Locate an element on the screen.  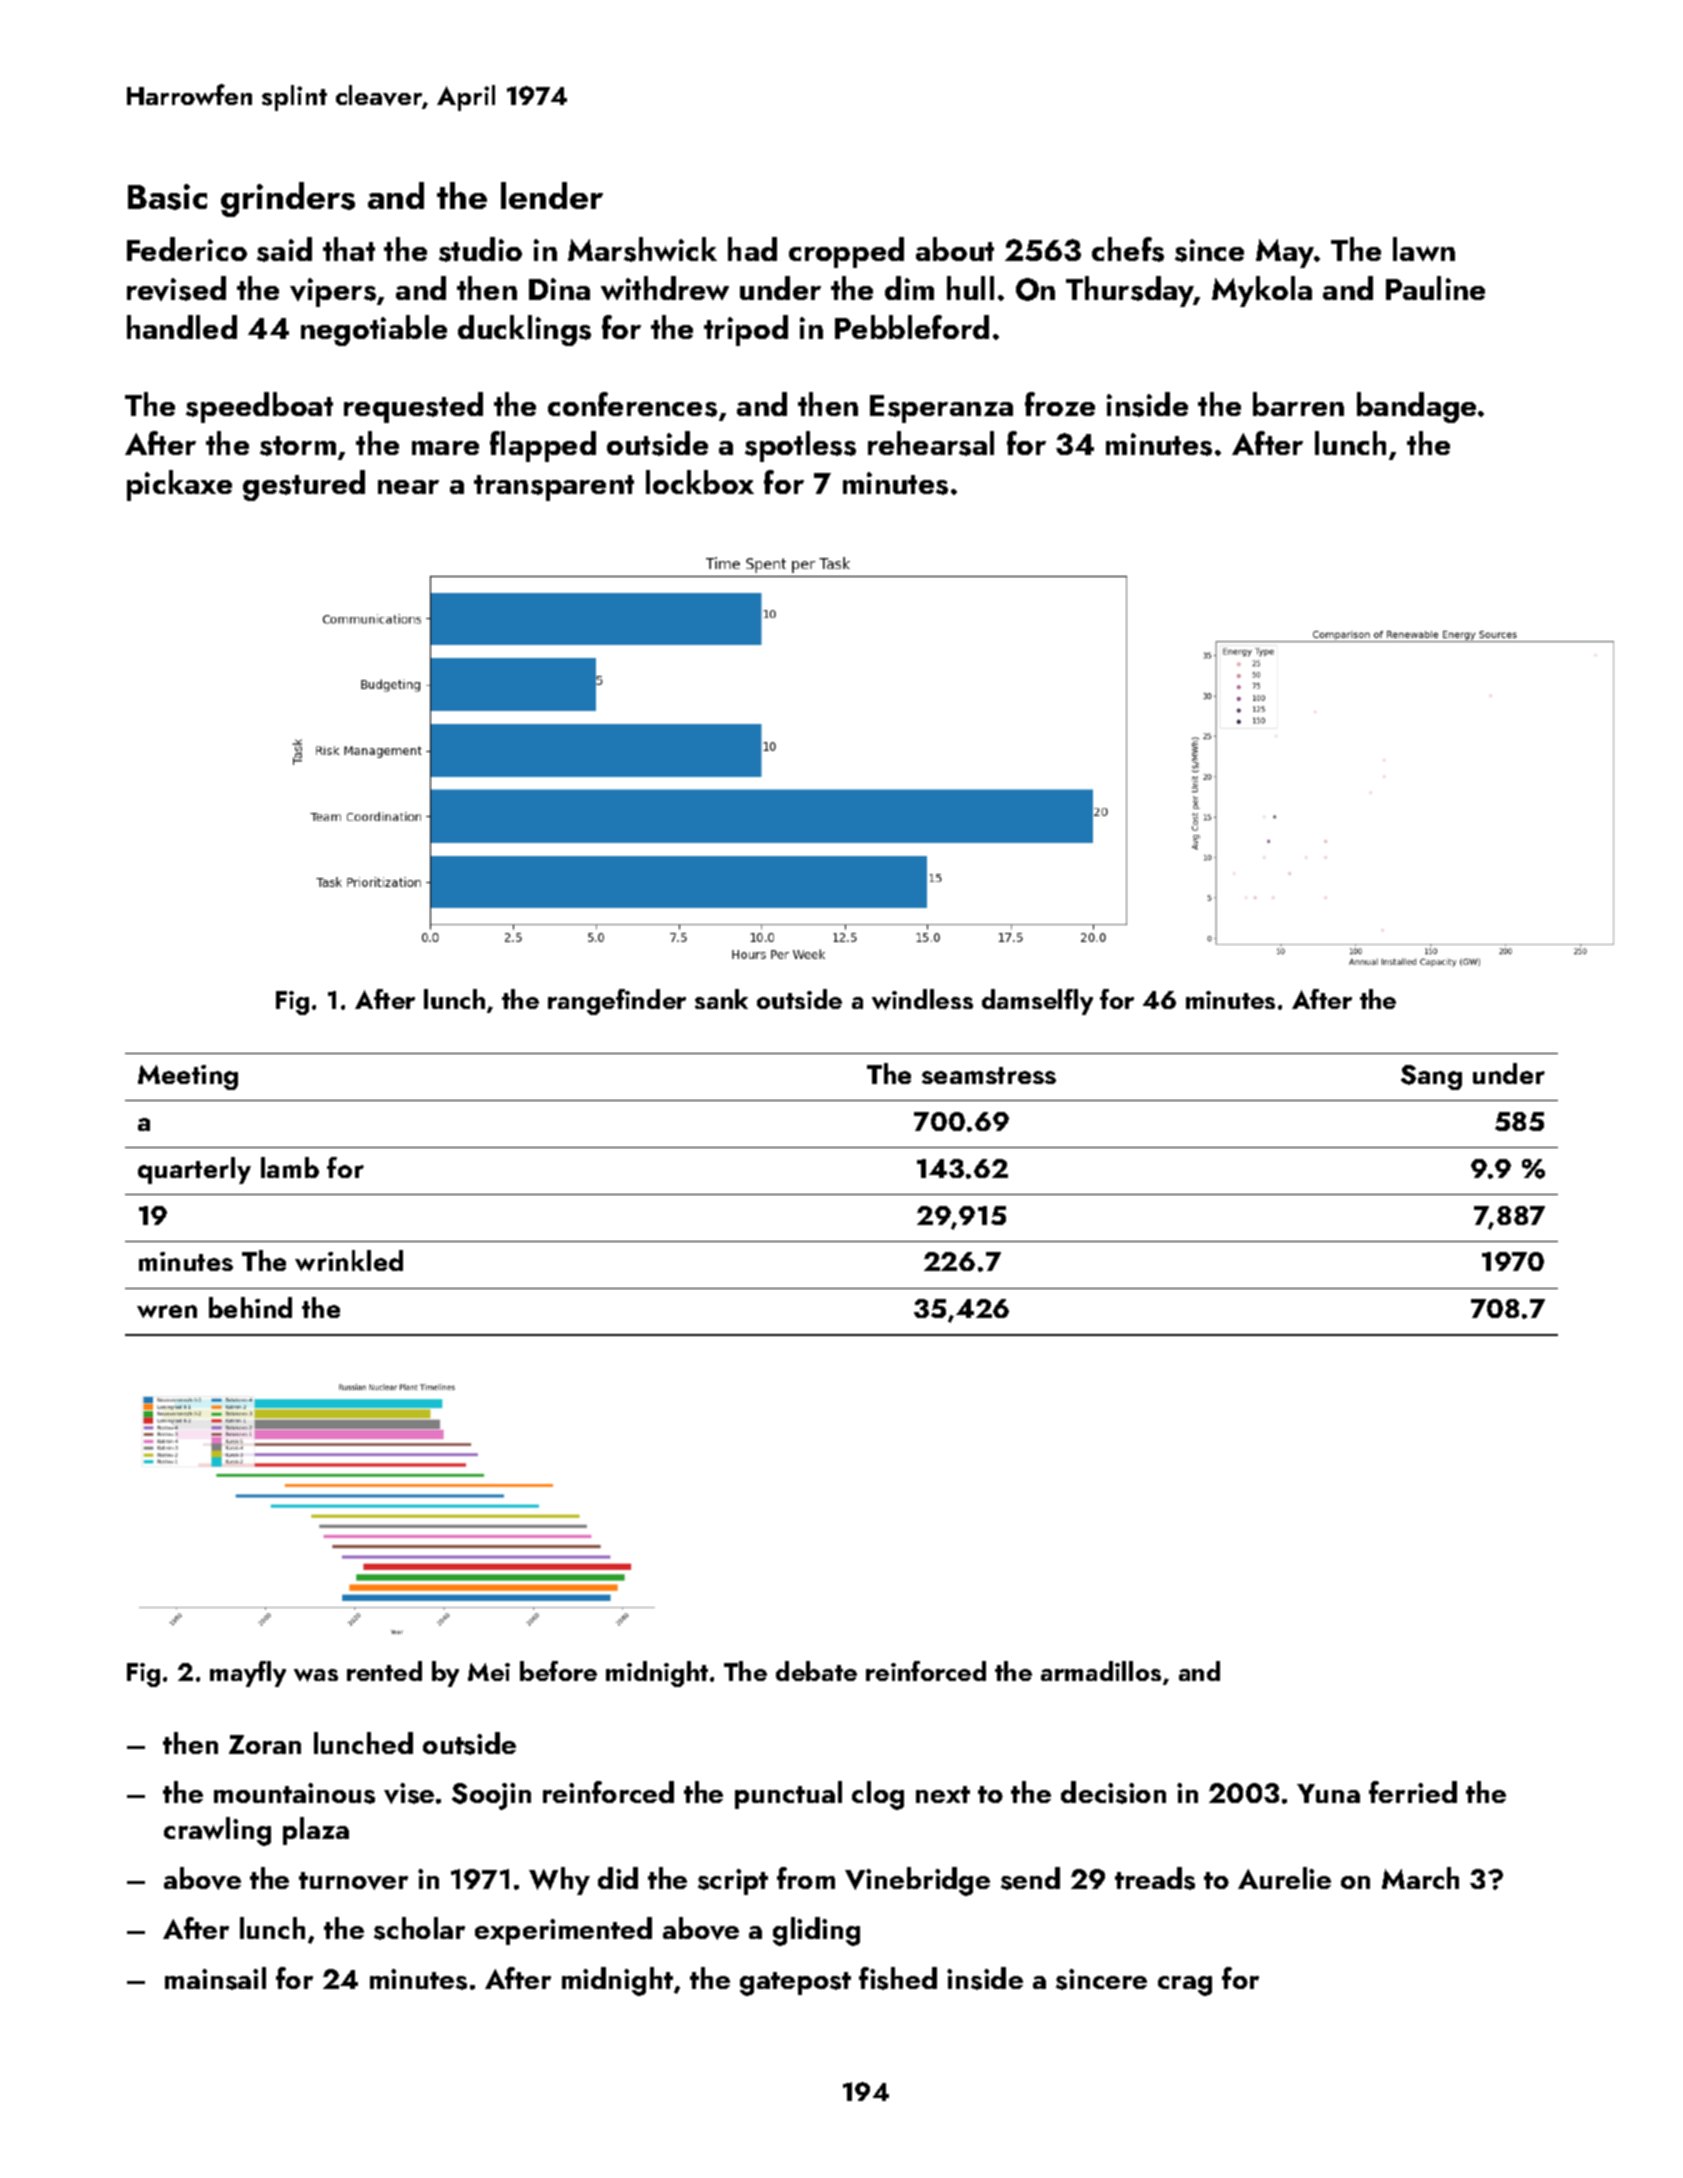
speedboat is located at coordinates (259, 407).
